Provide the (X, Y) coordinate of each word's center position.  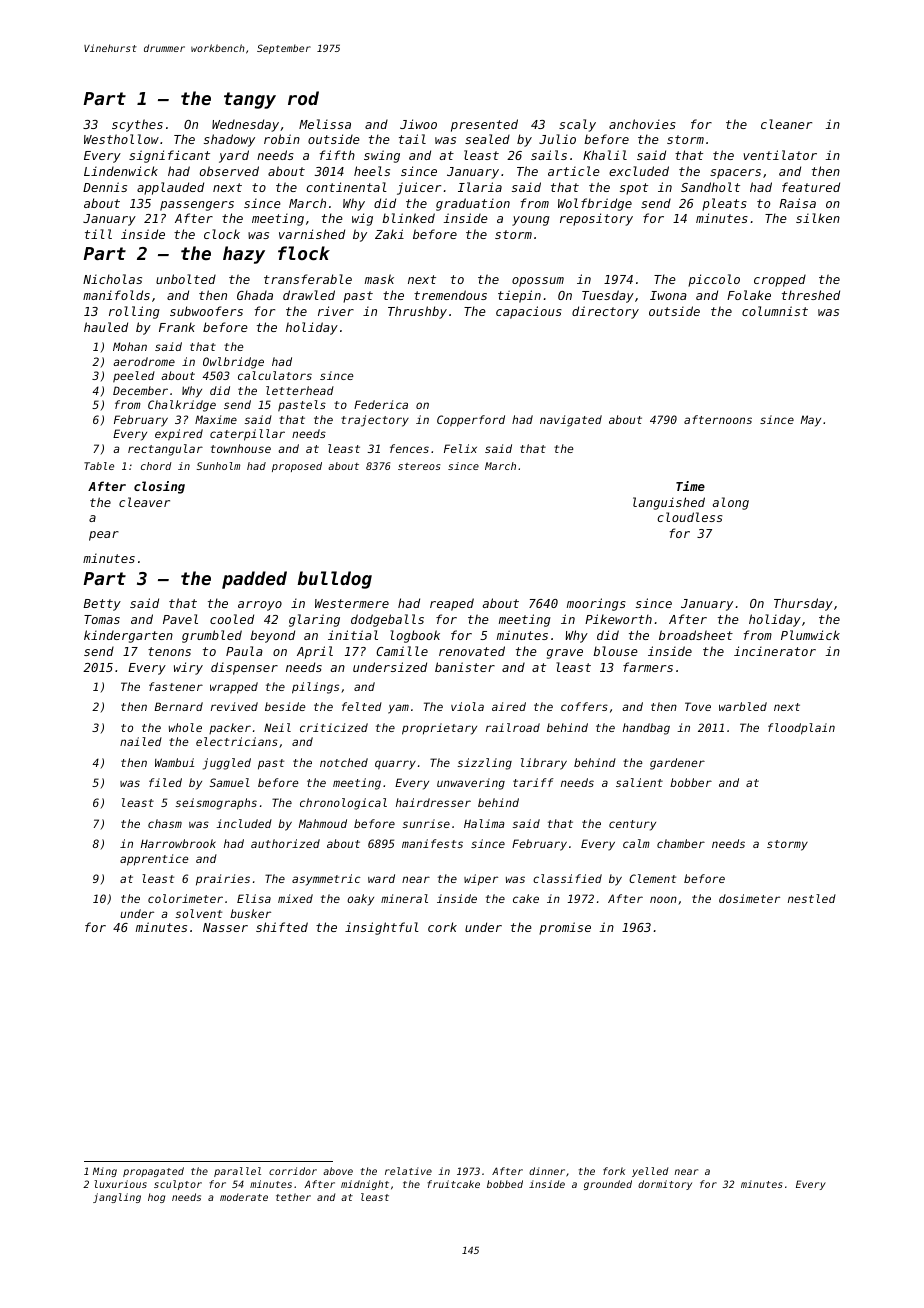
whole (185, 727)
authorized (285, 843)
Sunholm (218, 466)
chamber (681, 843)
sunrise (426, 823)
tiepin (519, 296)
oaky (360, 900)
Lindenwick (121, 171)
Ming (105, 1172)
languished (669, 503)
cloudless (689, 517)
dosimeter (749, 898)
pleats (724, 204)
